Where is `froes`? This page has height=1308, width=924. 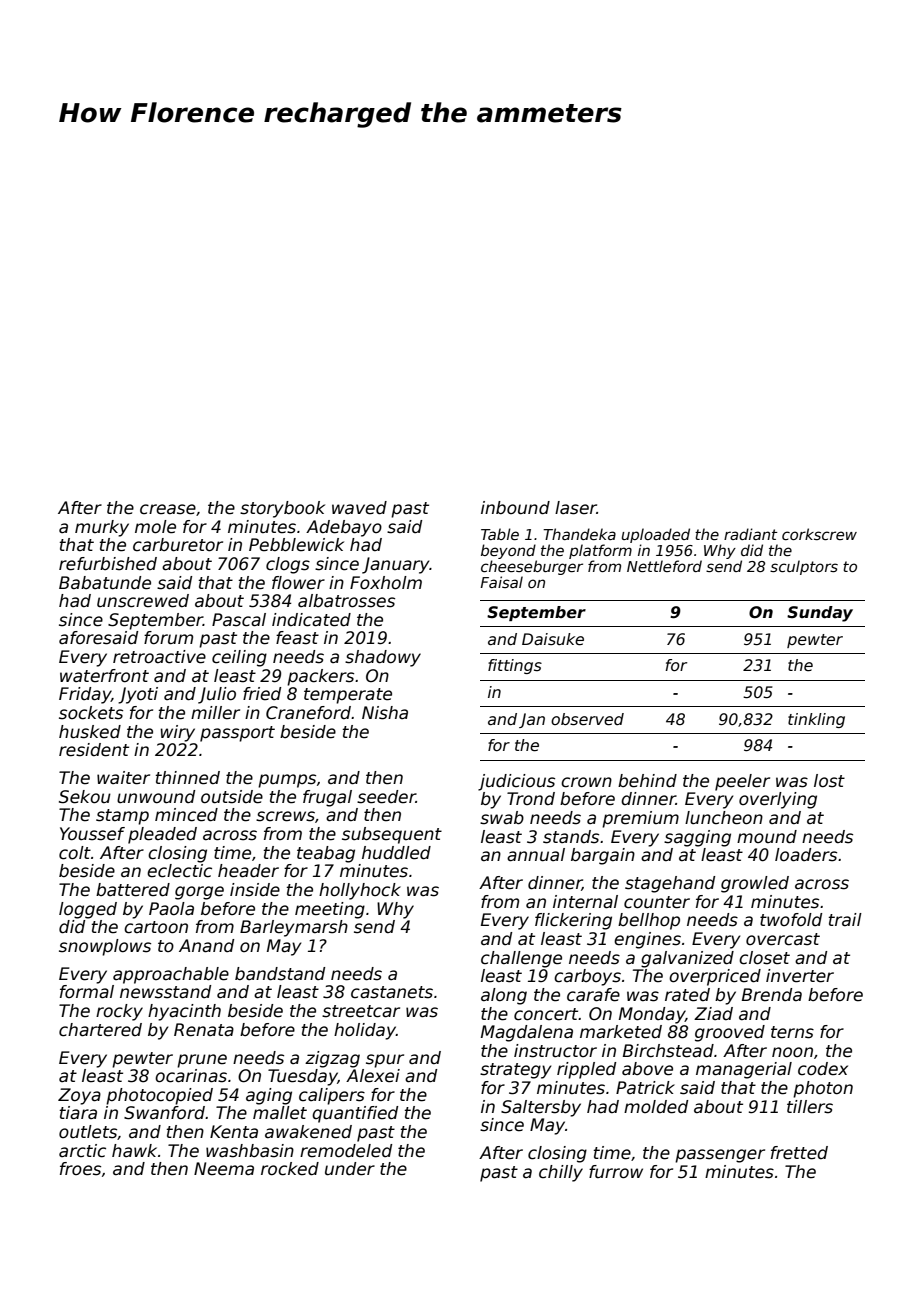
froes is located at coordinates (80, 1169).
